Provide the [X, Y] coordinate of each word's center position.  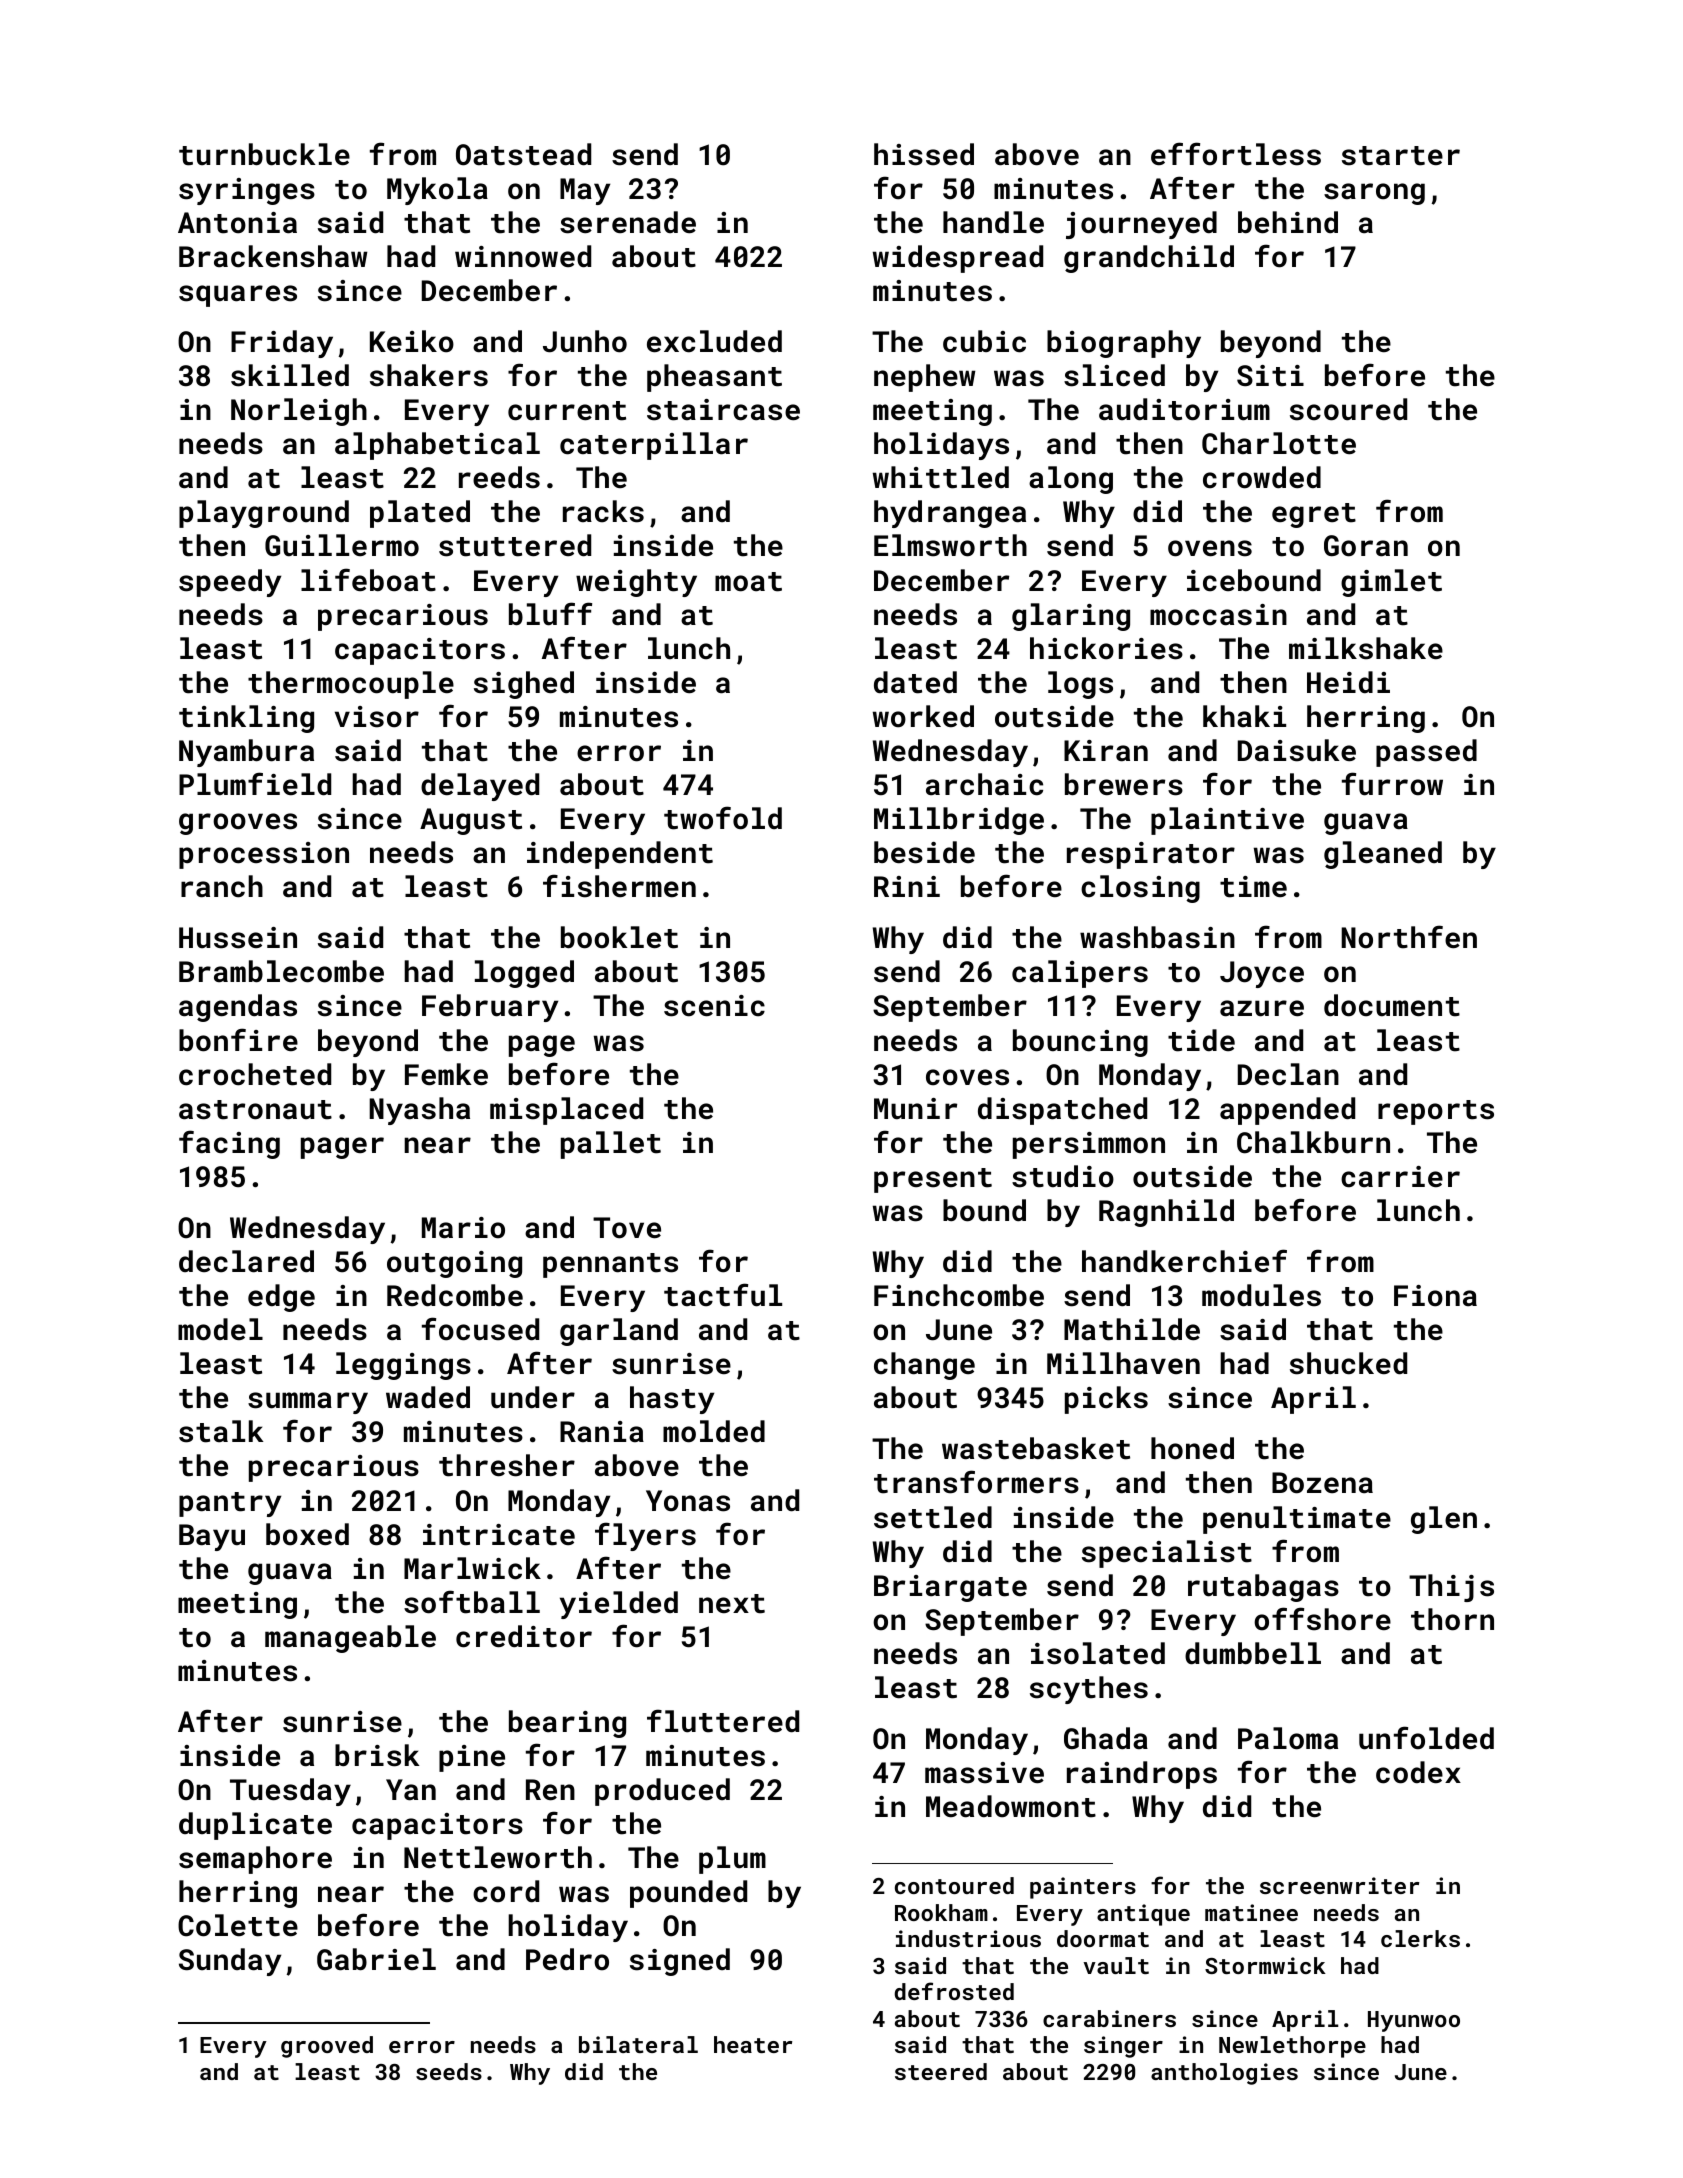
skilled [290, 375]
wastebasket [1036, 1448]
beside [924, 852]
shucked [1348, 1363]
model [220, 1329]
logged [524, 974]
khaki [1244, 716]
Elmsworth [950, 545]
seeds [449, 2071]
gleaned [1383, 855]
